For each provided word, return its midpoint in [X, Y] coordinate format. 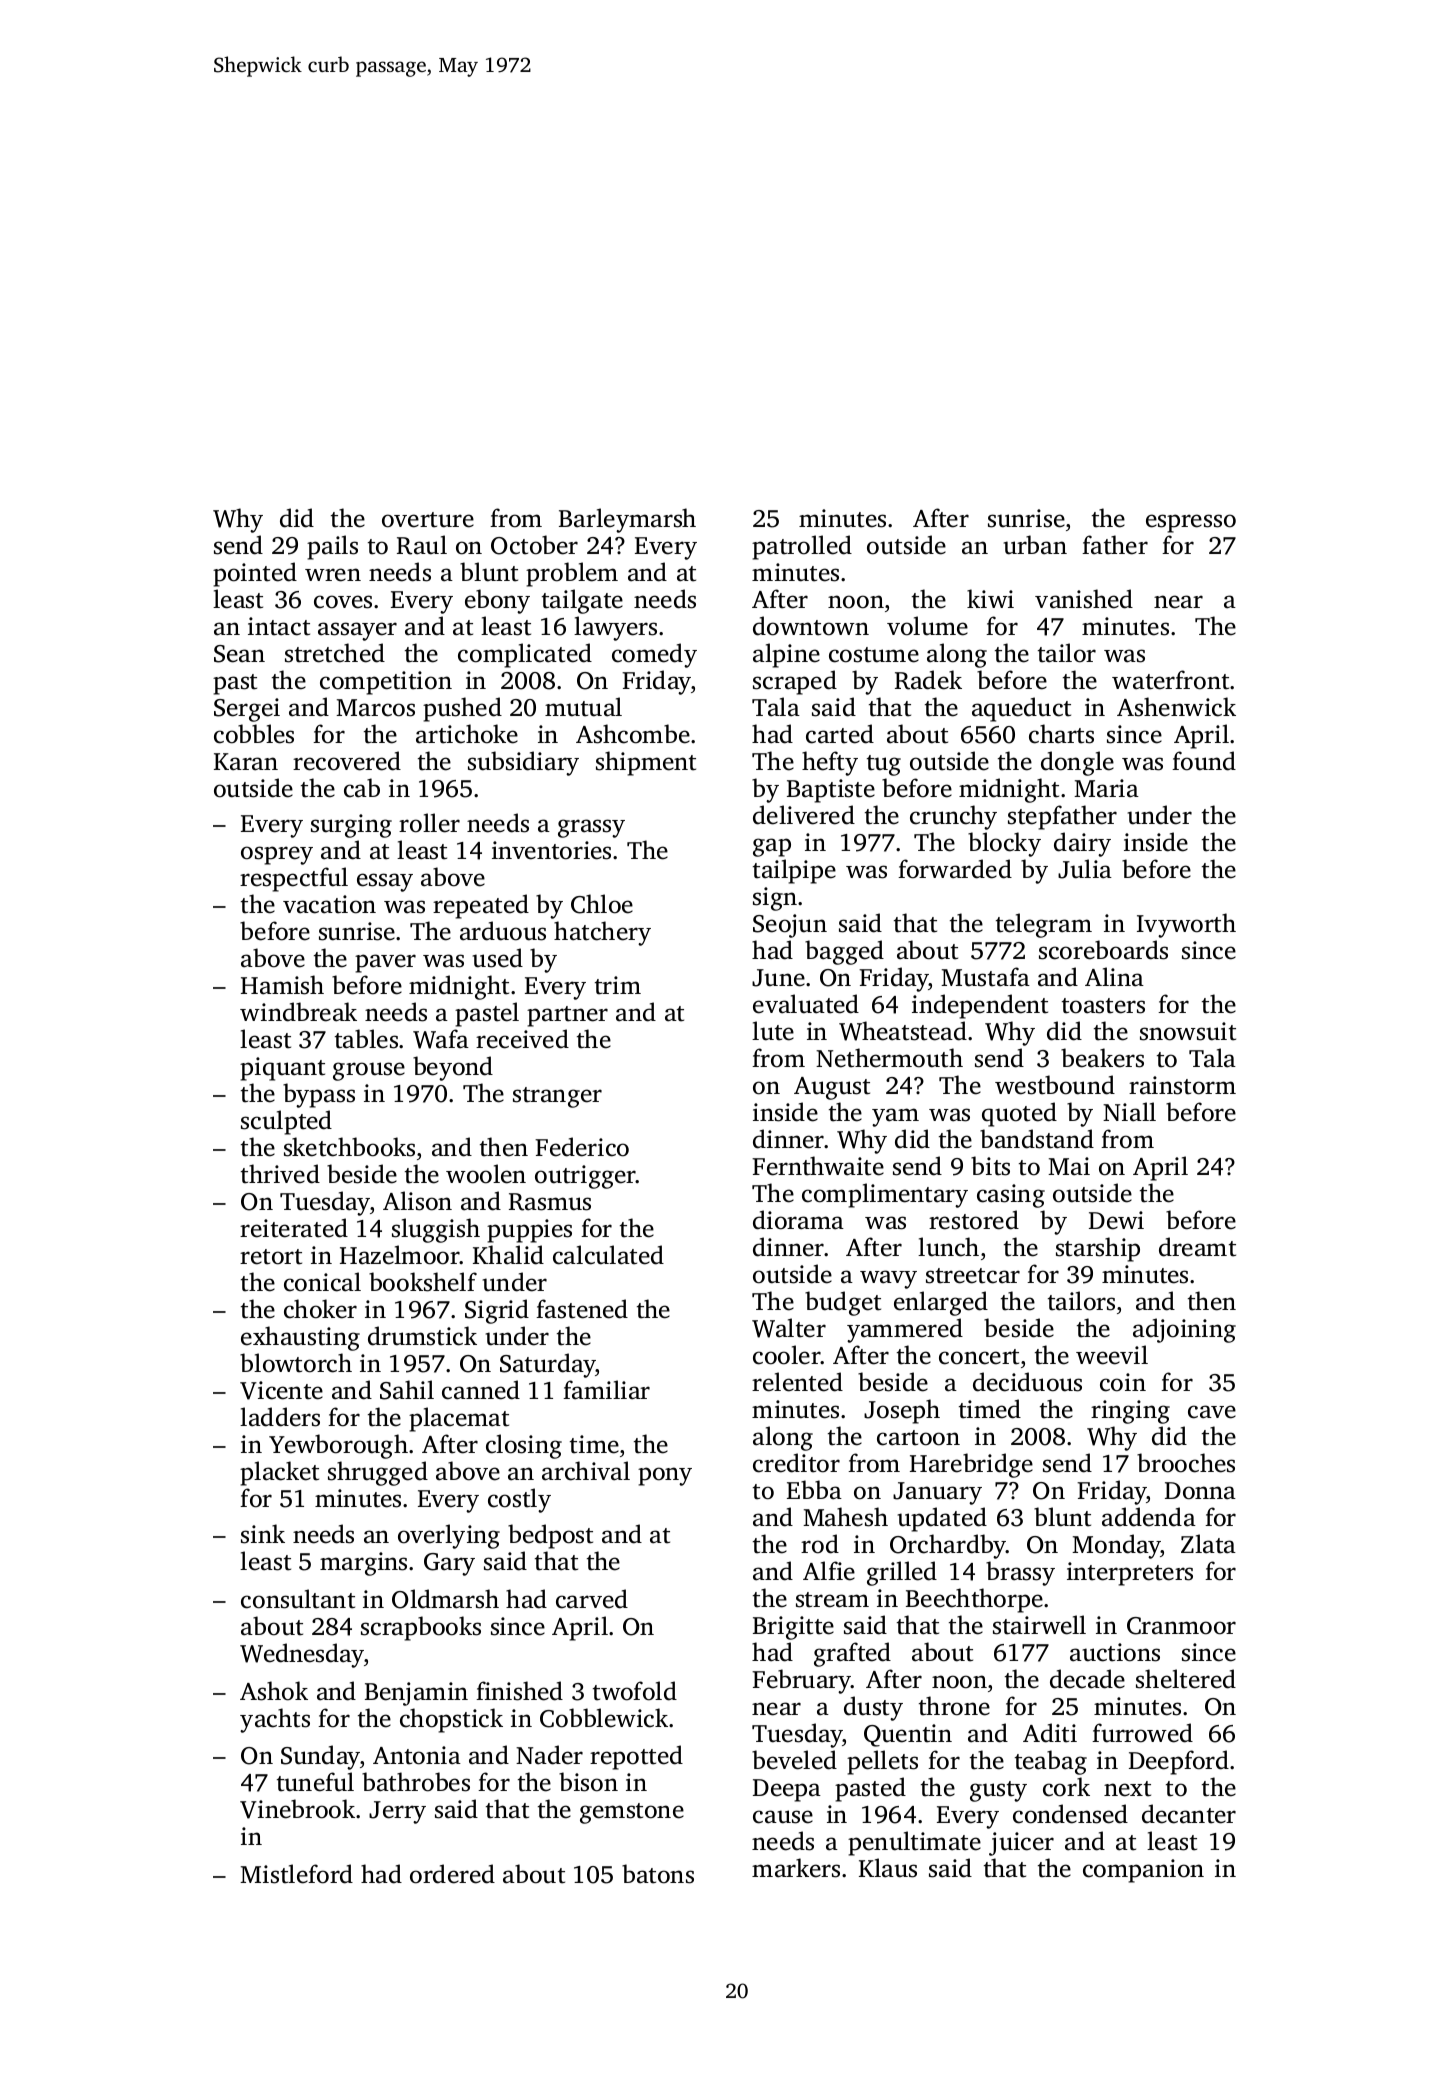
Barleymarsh [627, 520]
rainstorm [1182, 1085]
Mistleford [296, 1874]
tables [366, 1039]
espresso [1191, 523]
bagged [844, 952]
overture [428, 520]
